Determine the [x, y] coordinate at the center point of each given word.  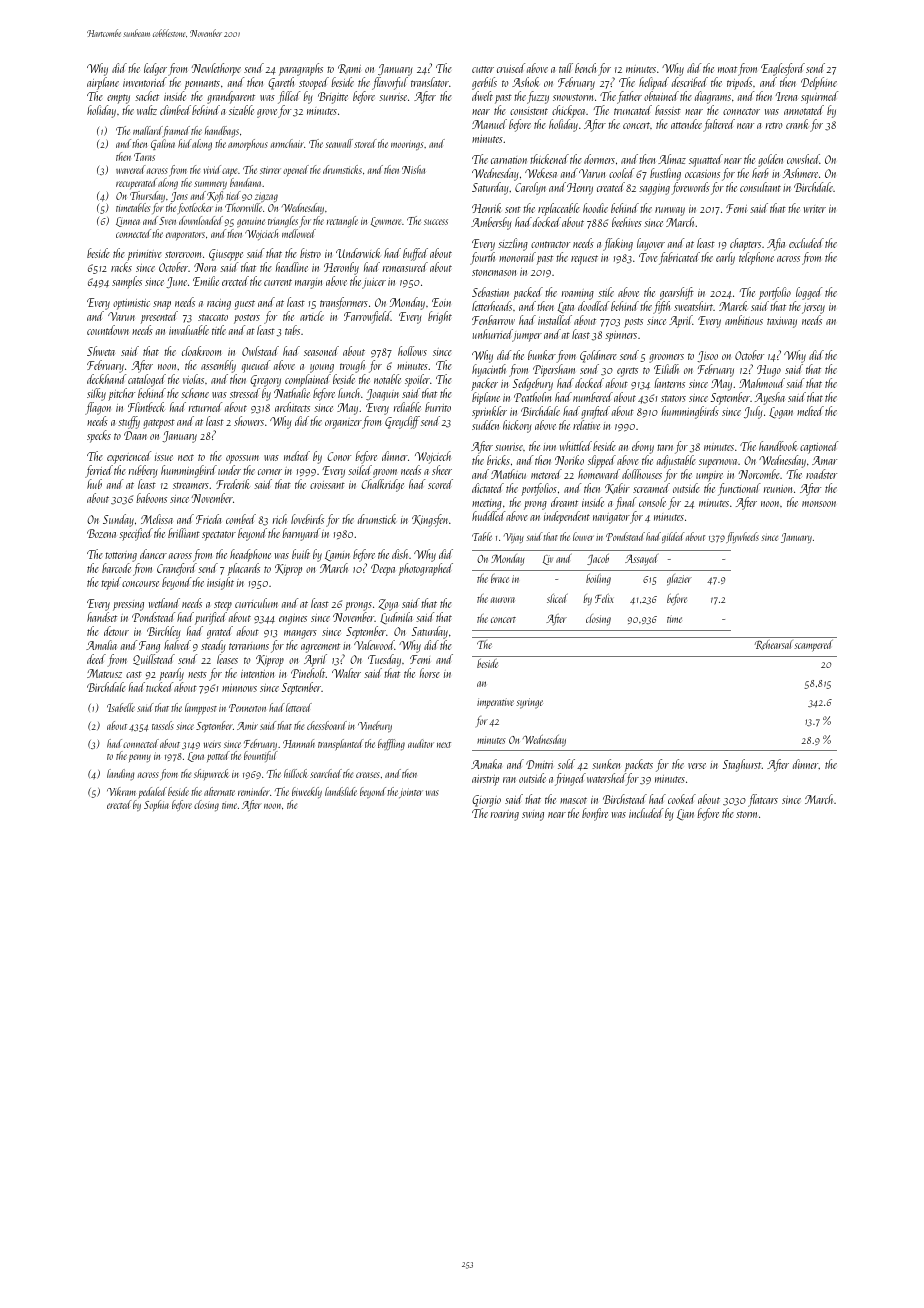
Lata [566, 307]
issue [164, 457]
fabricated [679, 258]
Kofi [215, 196]
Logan [781, 413]
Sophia [156, 805]
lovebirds [307, 519]
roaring [505, 815]
